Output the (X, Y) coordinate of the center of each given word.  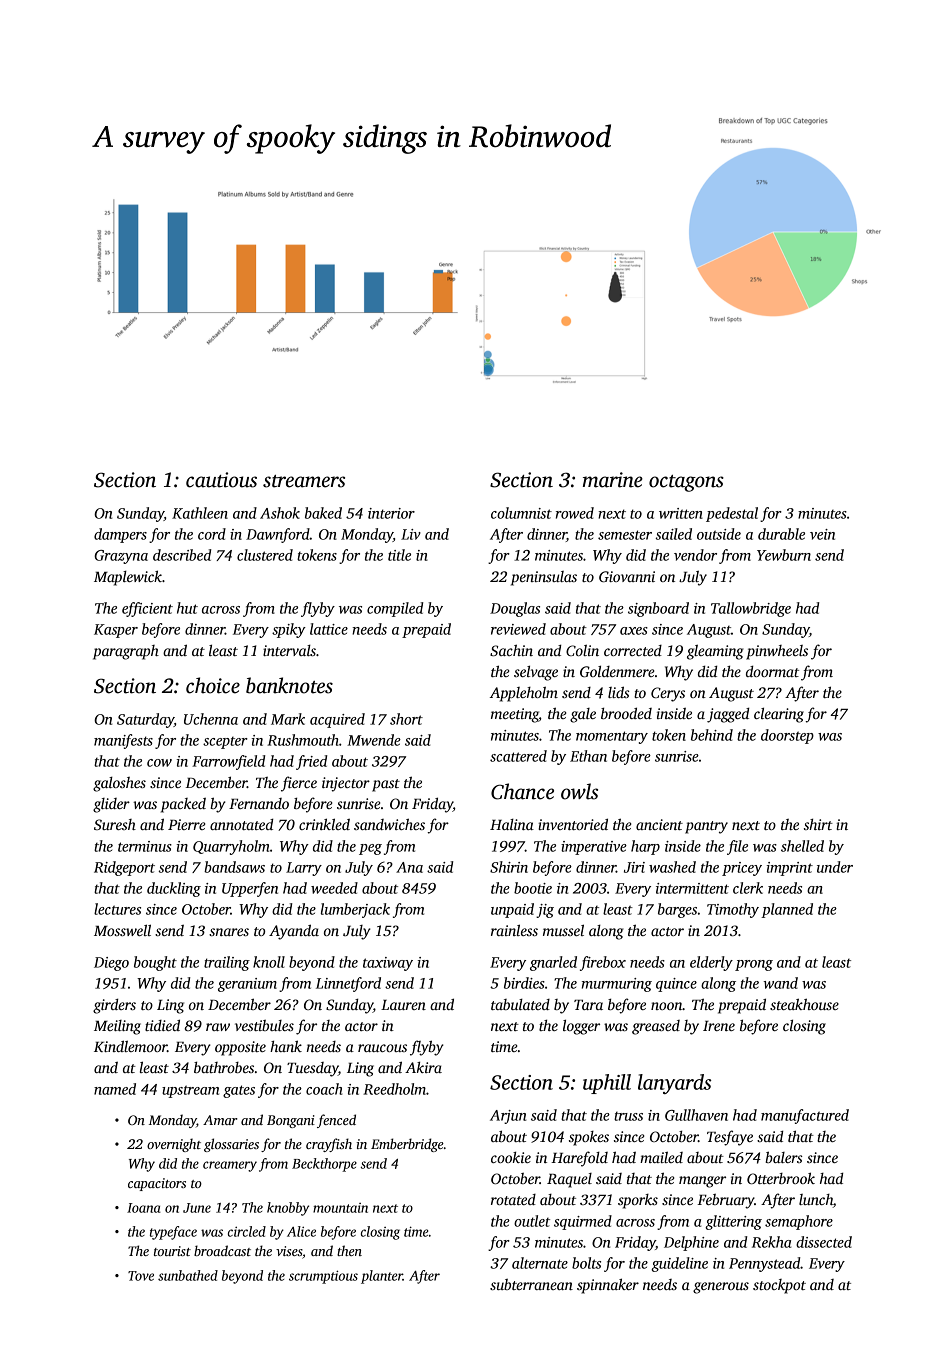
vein (822, 534)
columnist (521, 513)
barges (677, 910)
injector (346, 784)
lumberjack (355, 910)
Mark (288, 719)
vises (289, 1251)
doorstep (787, 736)
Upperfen (250, 889)
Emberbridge (407, 1145)
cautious (221, 480)
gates (239, 1091)
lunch (816, 1201)
